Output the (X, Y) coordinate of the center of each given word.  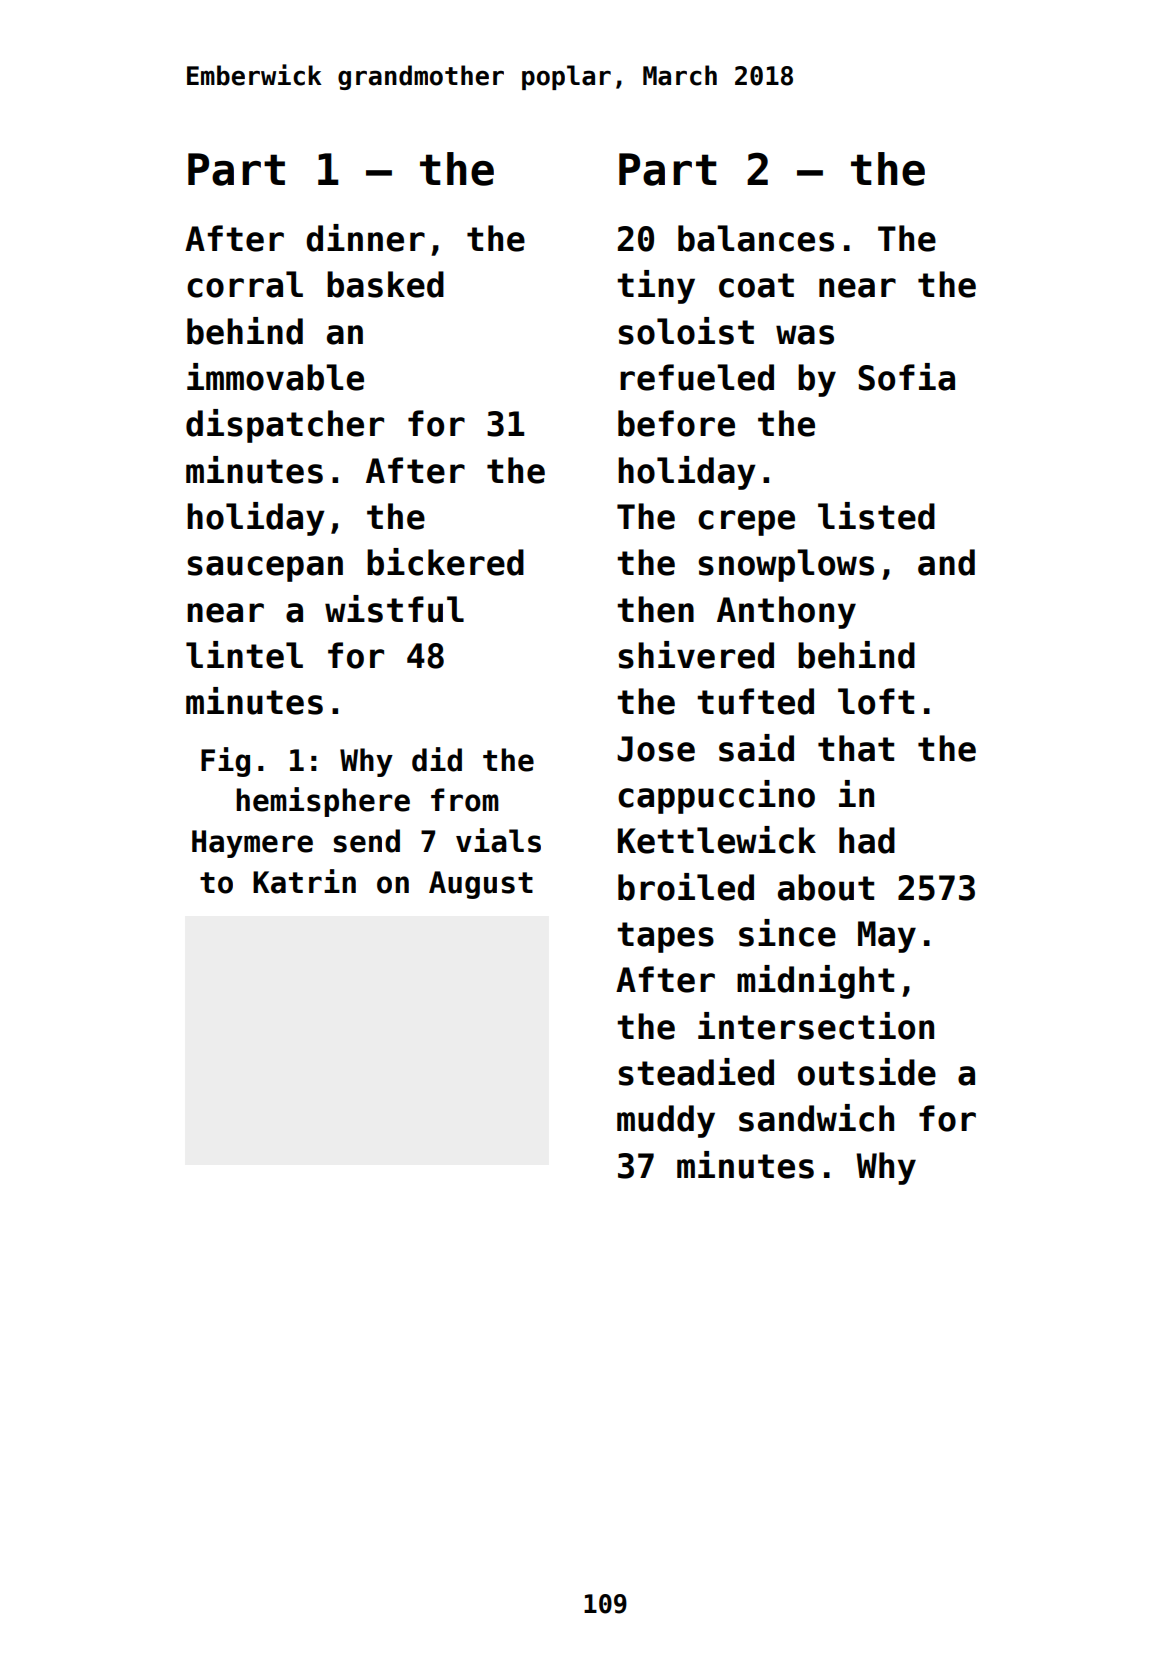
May (887, 937)
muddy (666, 1121)
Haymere (252, 844)
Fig (225, 762)
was (805, 335)
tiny (656, 287)
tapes (665, 937)
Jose (656, 749)
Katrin (304, 881)
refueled (697, 377)
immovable (275, 377)
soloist (686, 331)
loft (876, 701)
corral (245, 284)
